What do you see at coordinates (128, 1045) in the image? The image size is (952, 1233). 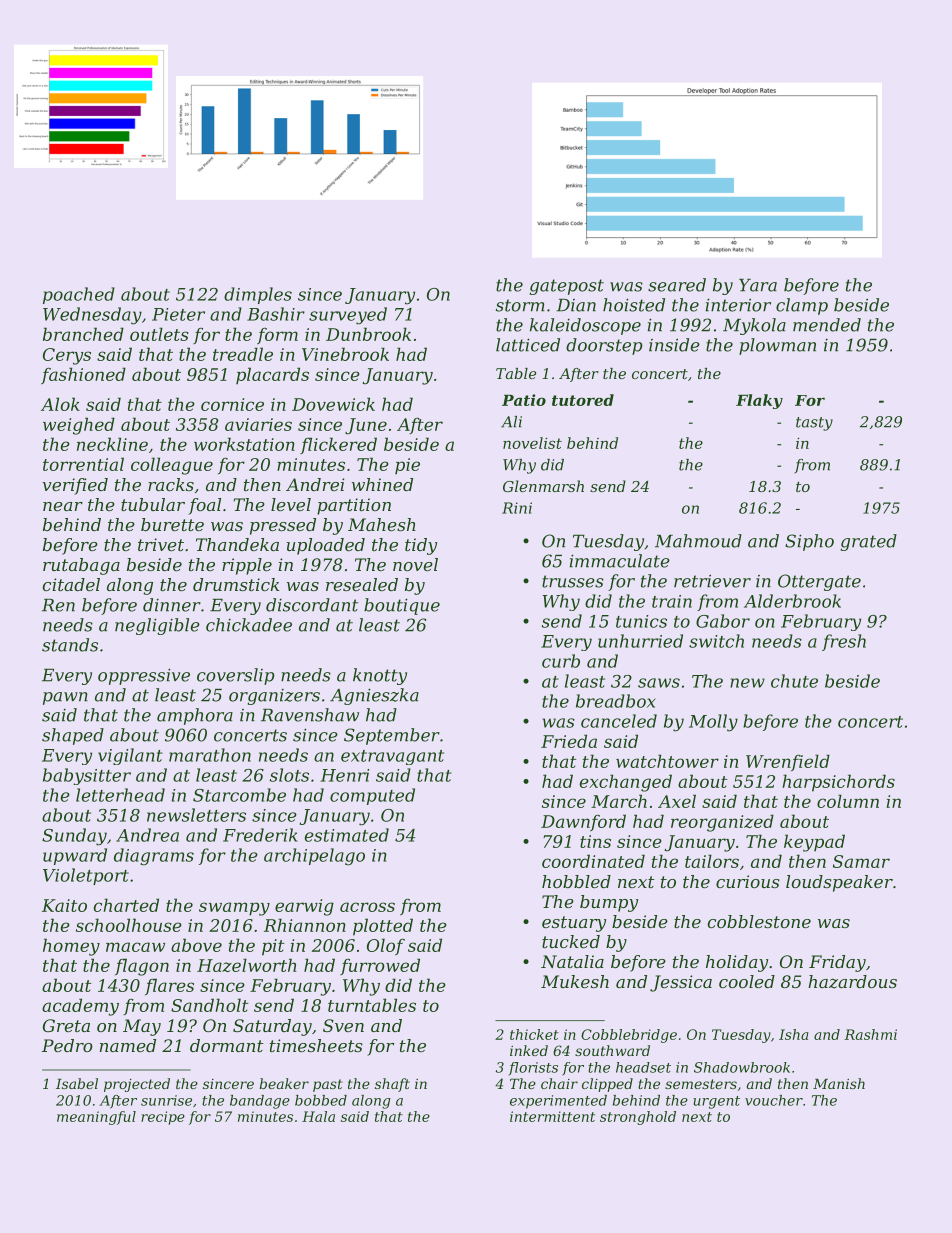 I see `named` at bounding box center [128, 1045].
